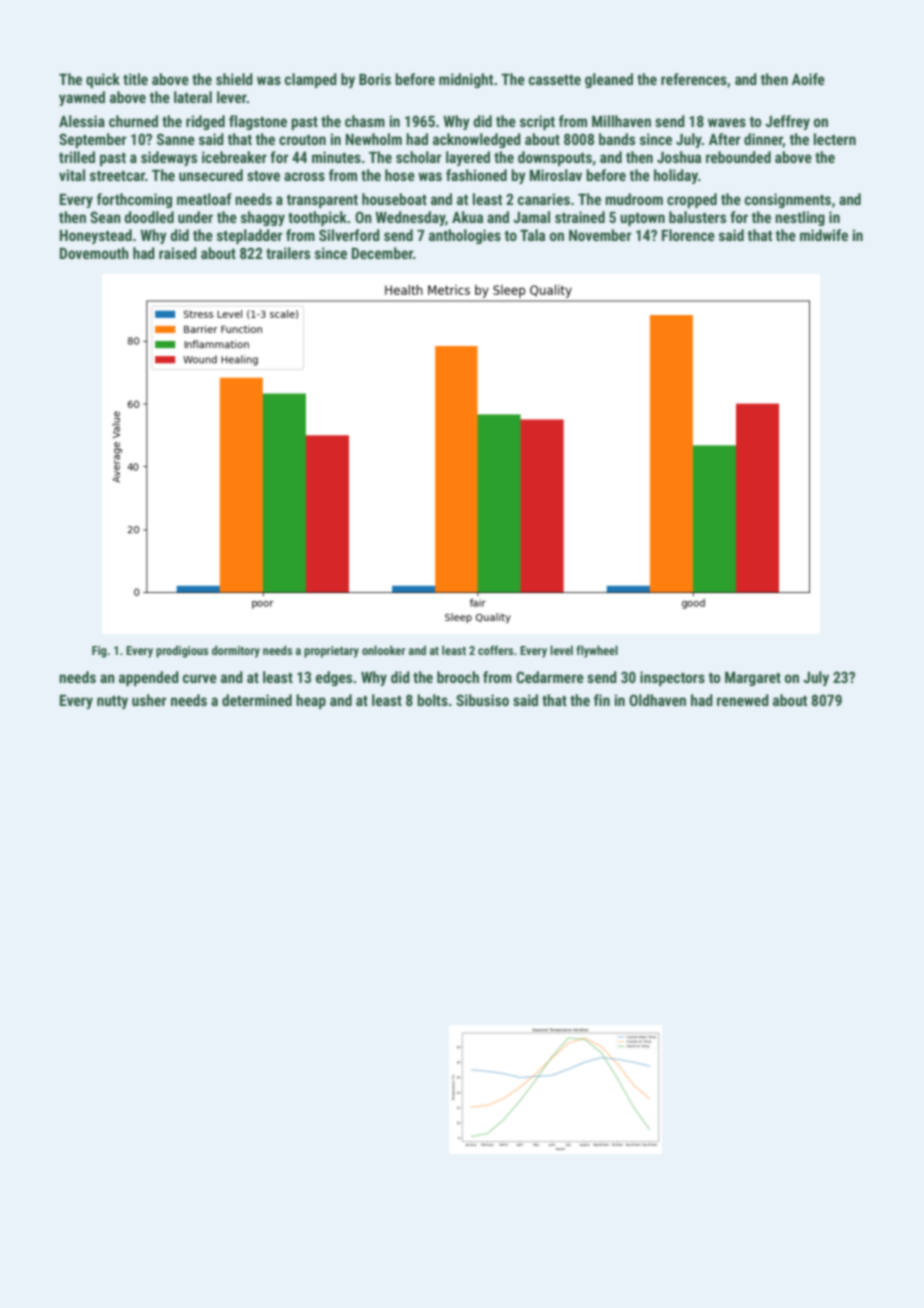  Describe the element at coordinates (178, 253) in the image. I see `raised` at that location.
